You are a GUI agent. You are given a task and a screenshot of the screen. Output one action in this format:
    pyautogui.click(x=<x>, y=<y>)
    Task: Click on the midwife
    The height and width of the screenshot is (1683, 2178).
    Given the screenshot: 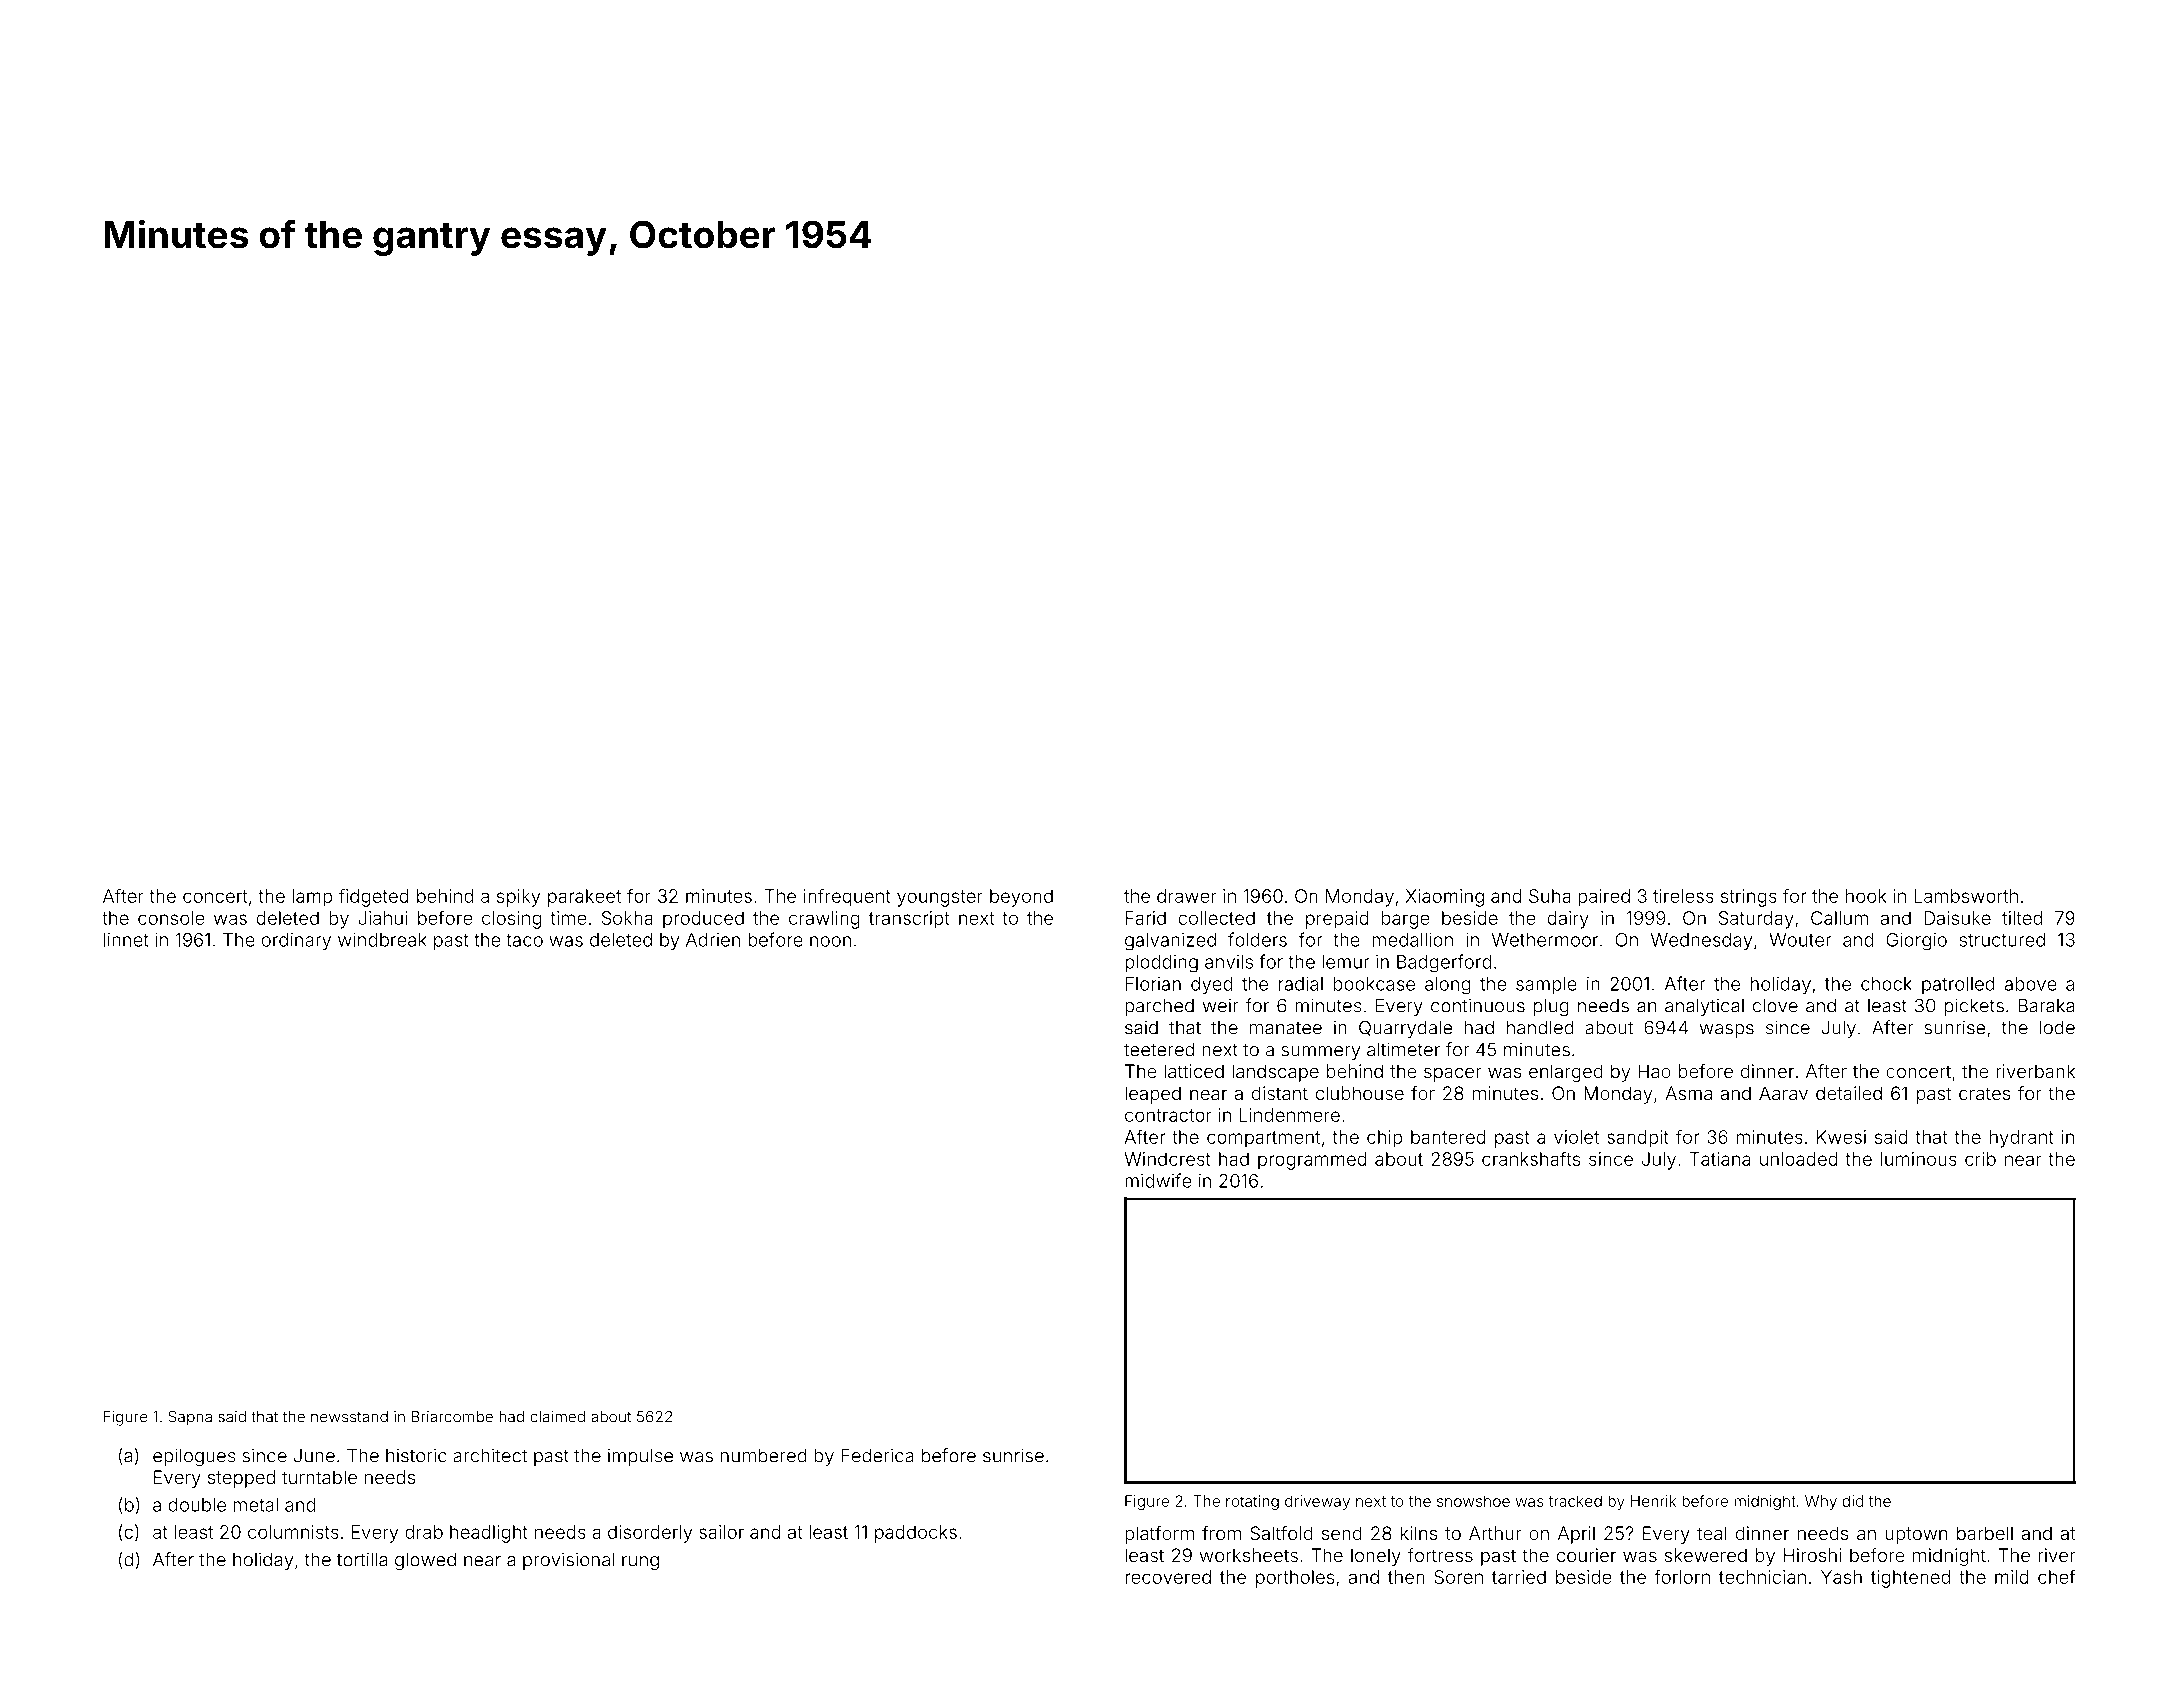 What is the action you would take?
    pyautogui.click(x=1158, y=1180)
